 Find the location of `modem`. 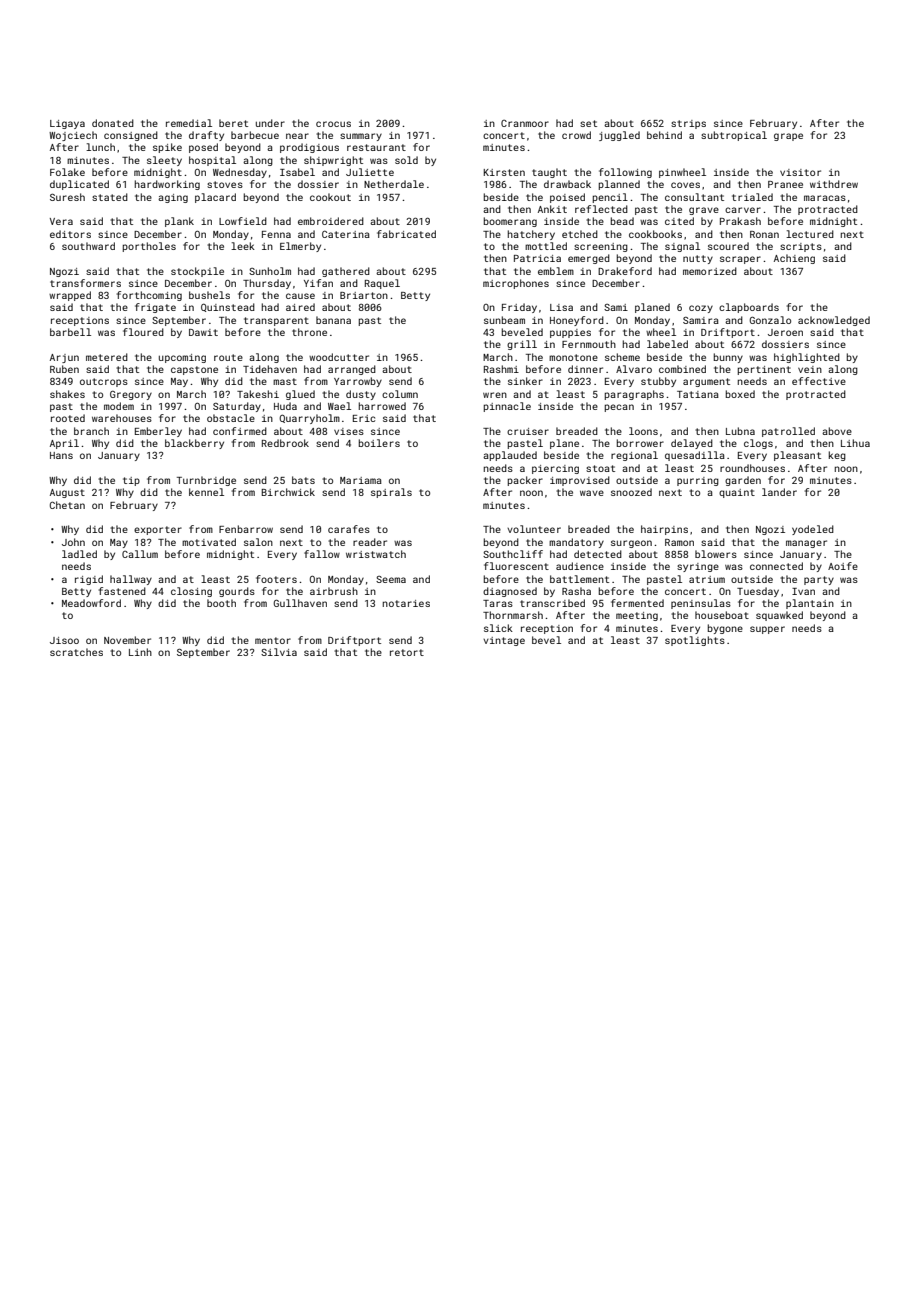

modem is located at coordinates (119, 406).
